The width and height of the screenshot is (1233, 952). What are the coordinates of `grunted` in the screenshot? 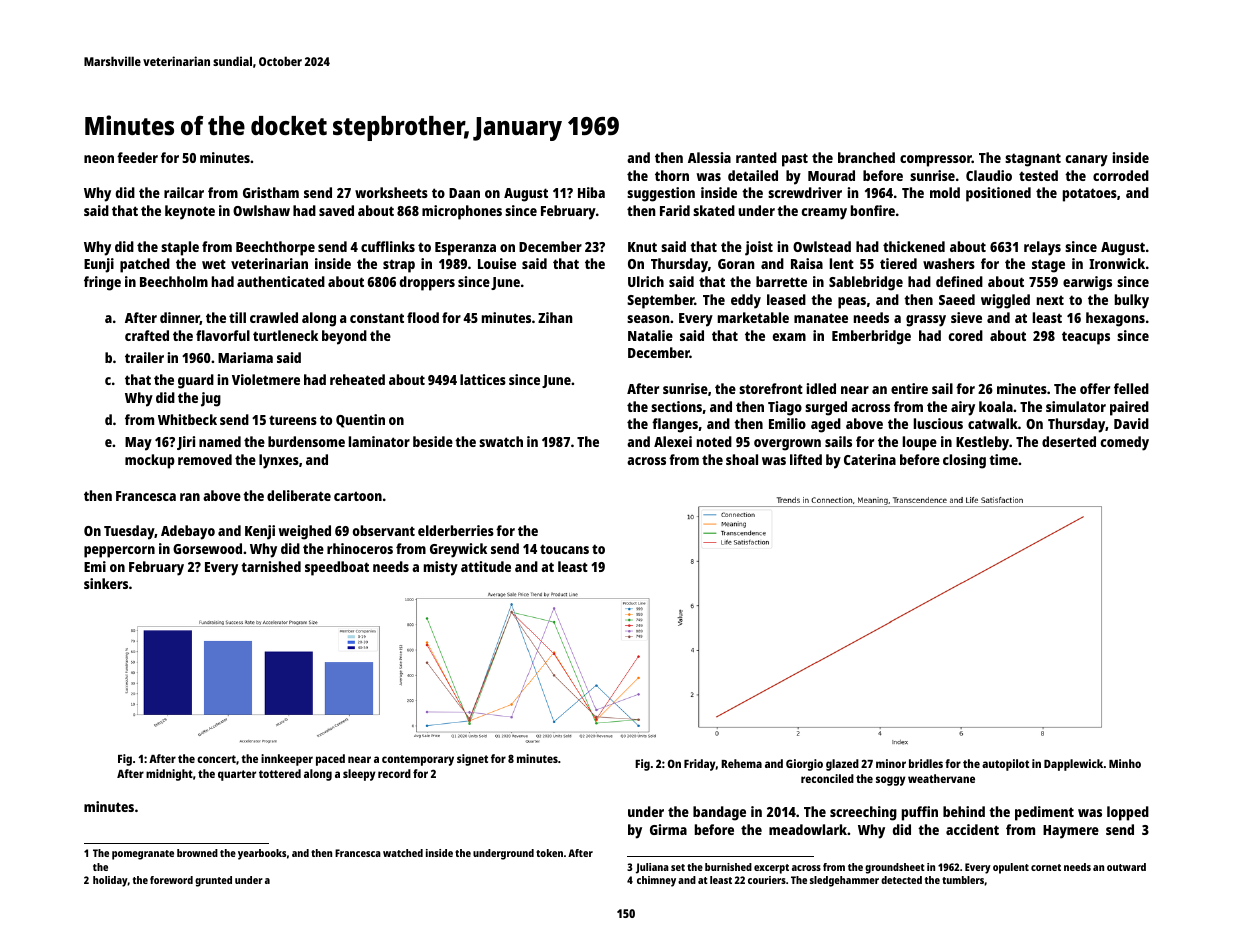 It's located at (213, 881).
